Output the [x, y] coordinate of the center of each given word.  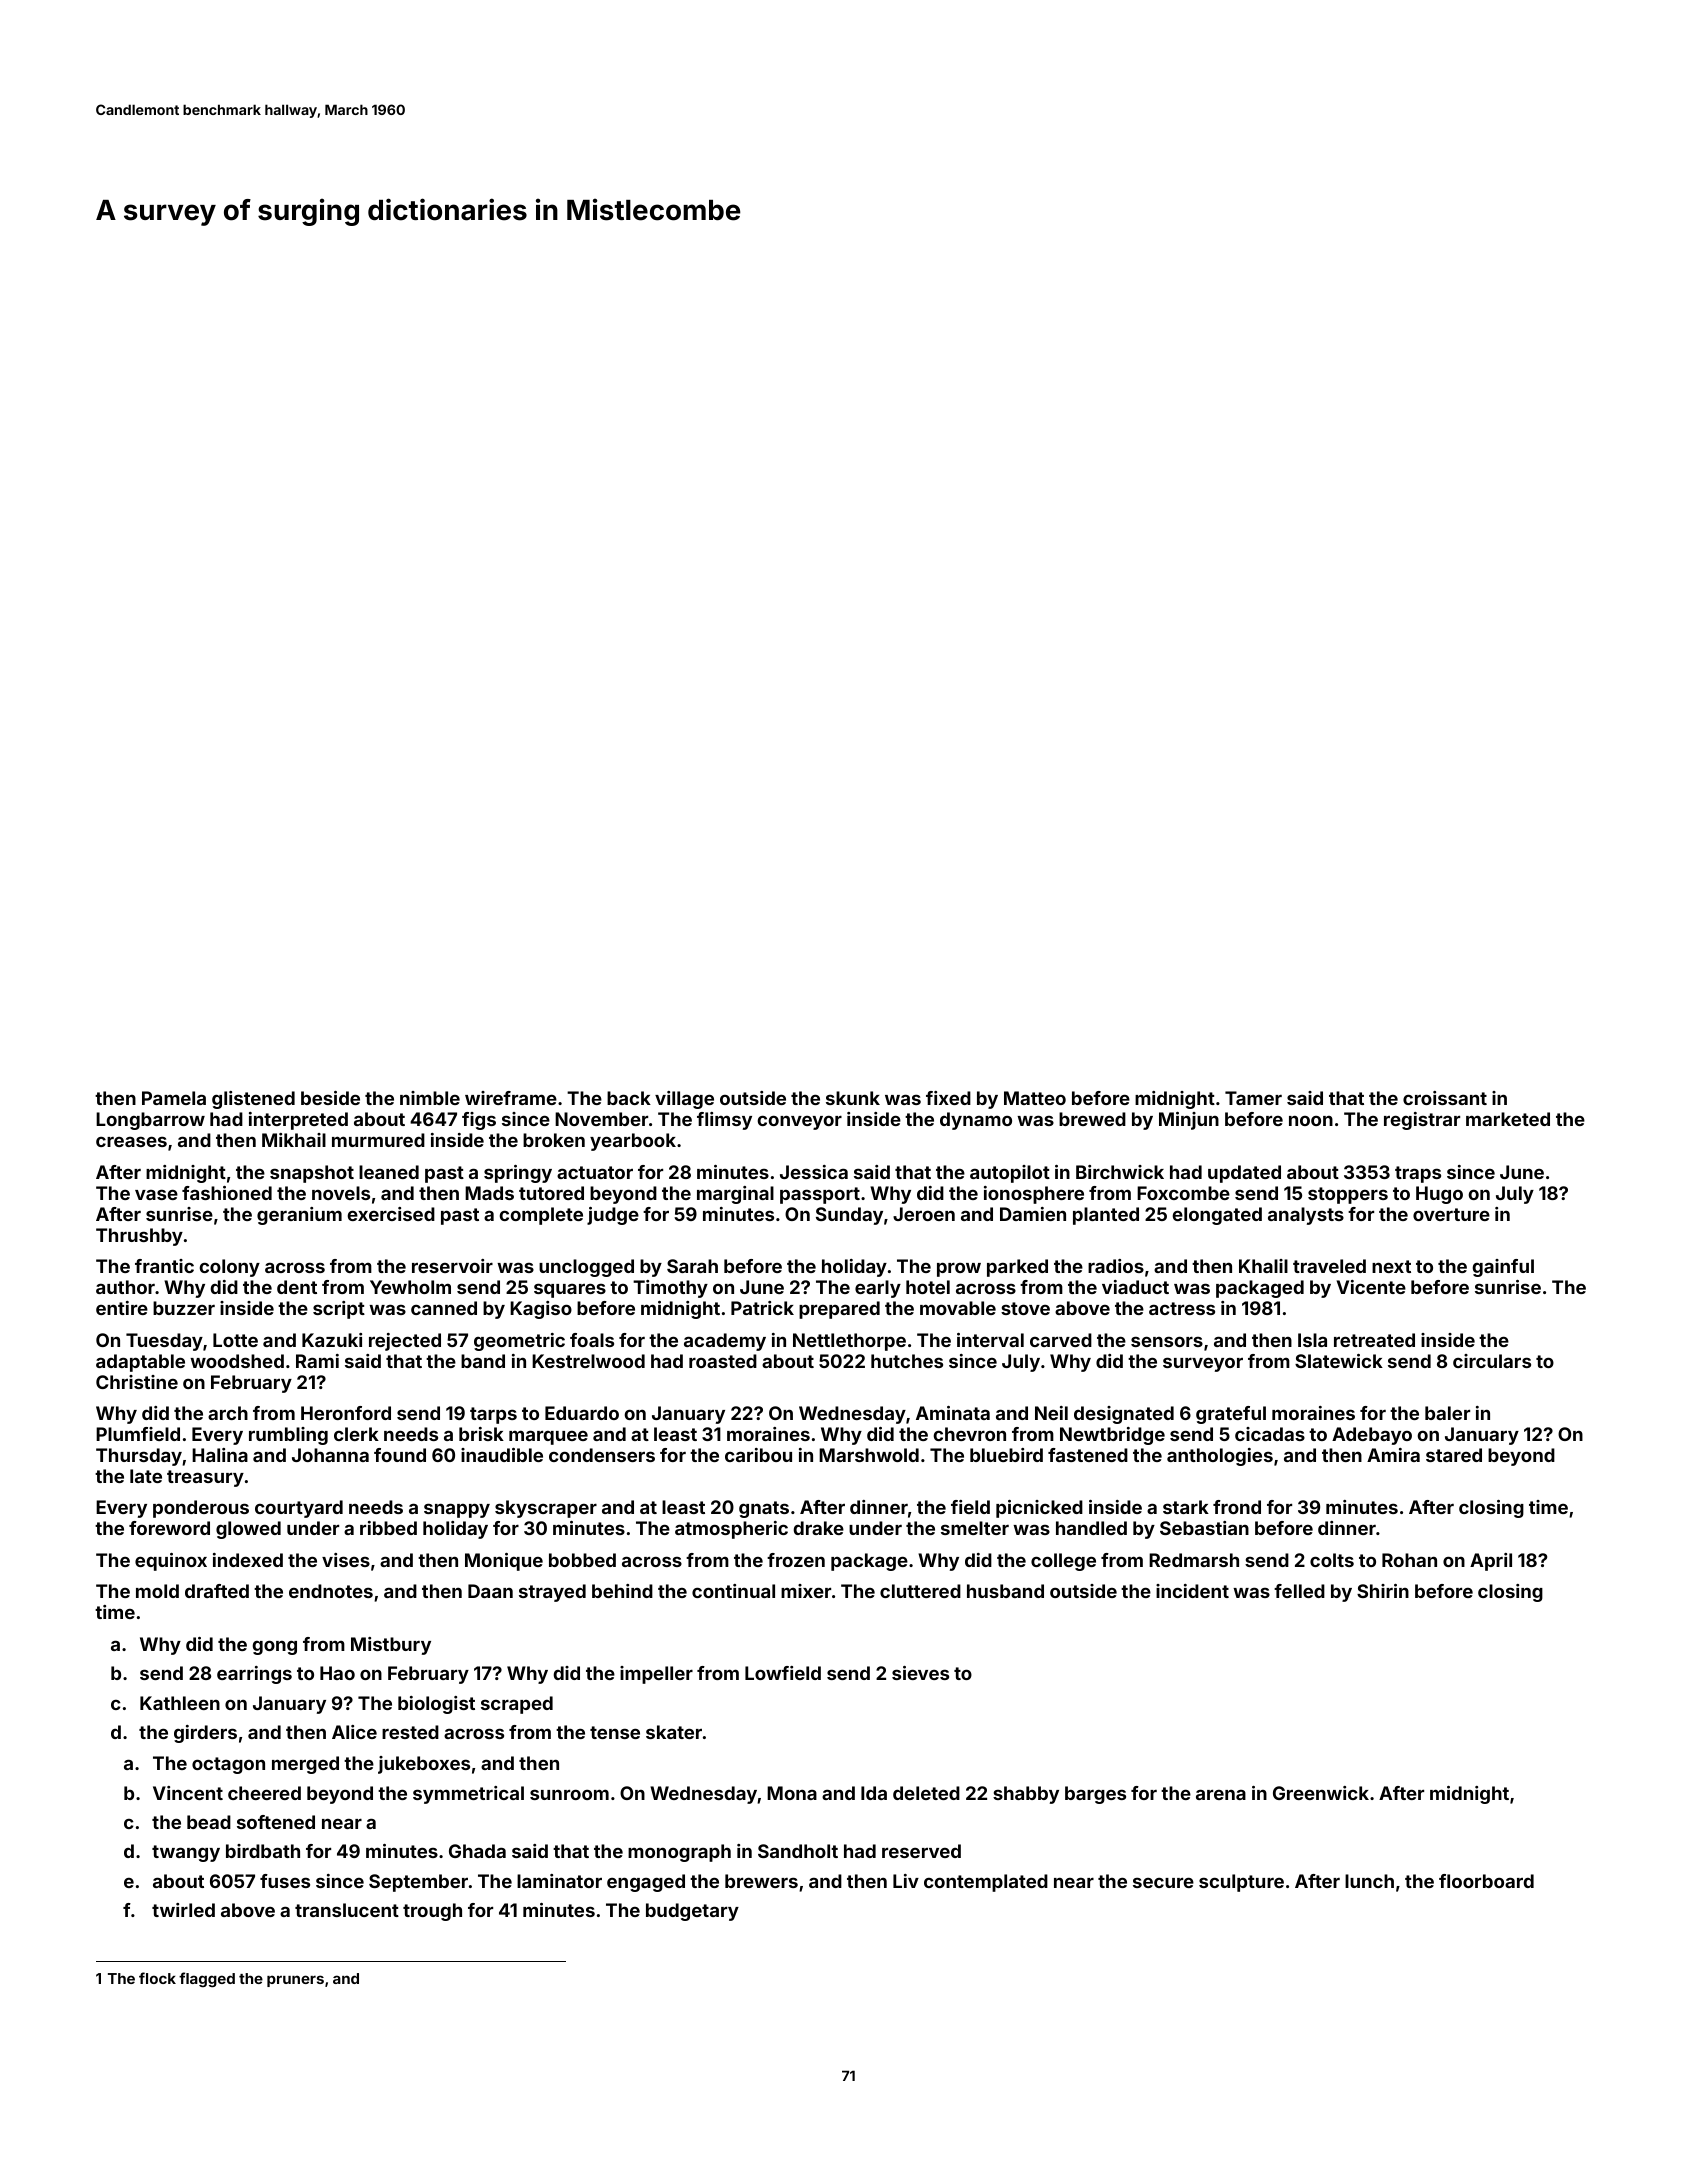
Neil [1051, 1413]
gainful [1503, 1268]
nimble [430, 1098]
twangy [186, 1853]
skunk [853, 1098]
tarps [493, 1415]
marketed [1508, 1119]
